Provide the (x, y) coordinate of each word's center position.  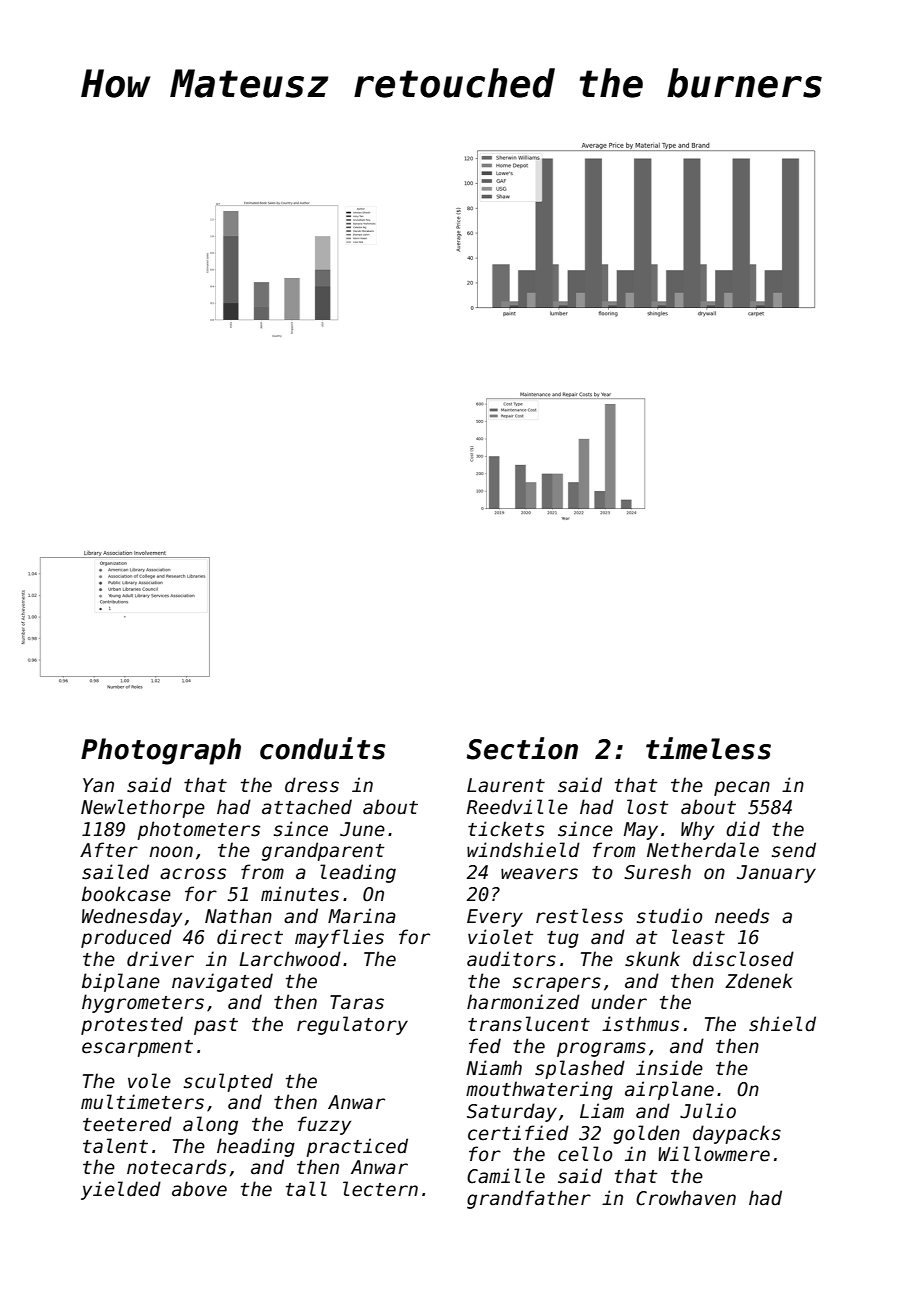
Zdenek (759, 981)
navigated (222, 982)
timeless (708, 748)
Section (522, 748)
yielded (121, 1190)
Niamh (494, 1068)
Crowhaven (686, 1198)
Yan (98, 785)
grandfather (529, 1199)
